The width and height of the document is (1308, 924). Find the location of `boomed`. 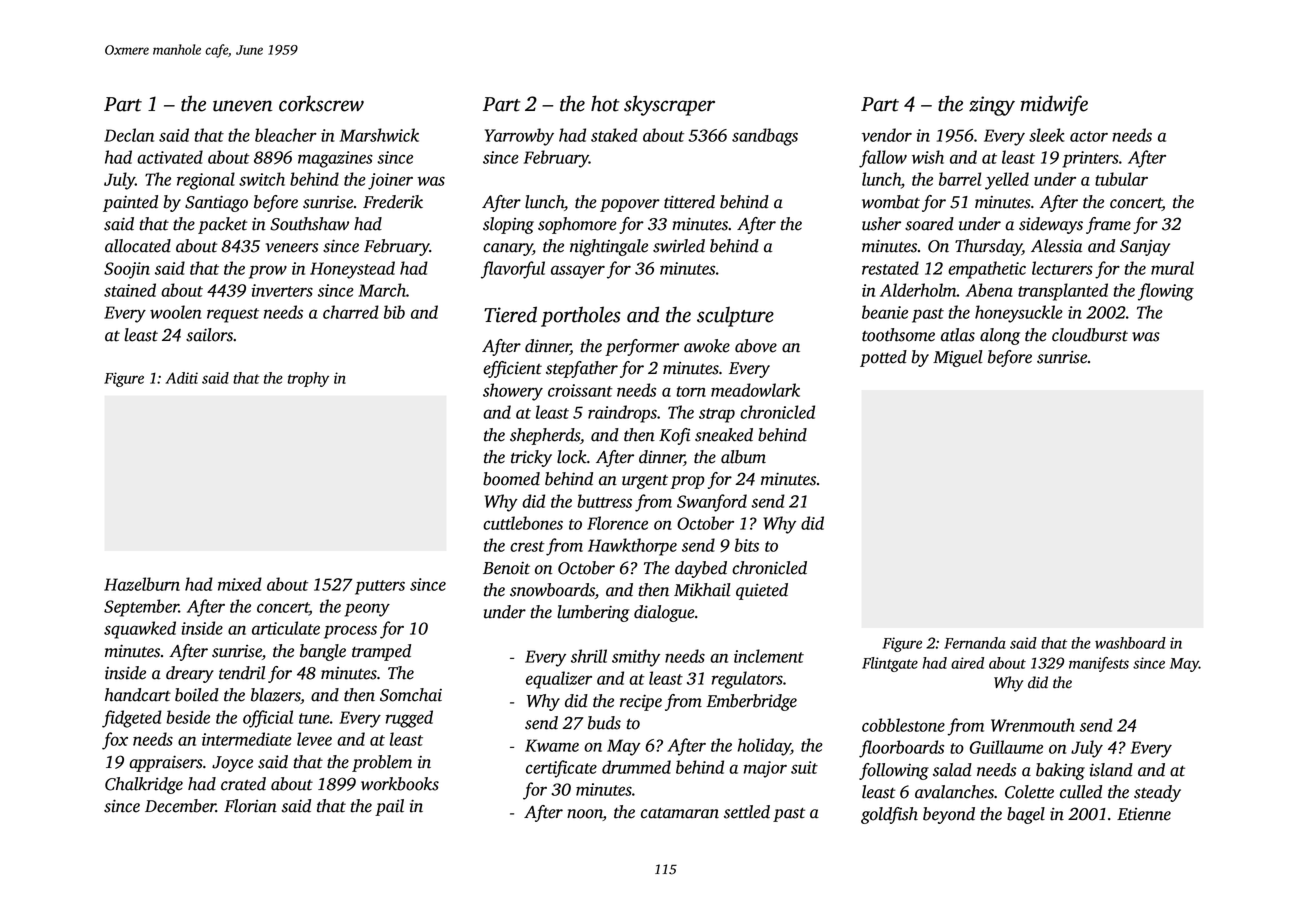

boomed is located at coordinates (511, 479).
